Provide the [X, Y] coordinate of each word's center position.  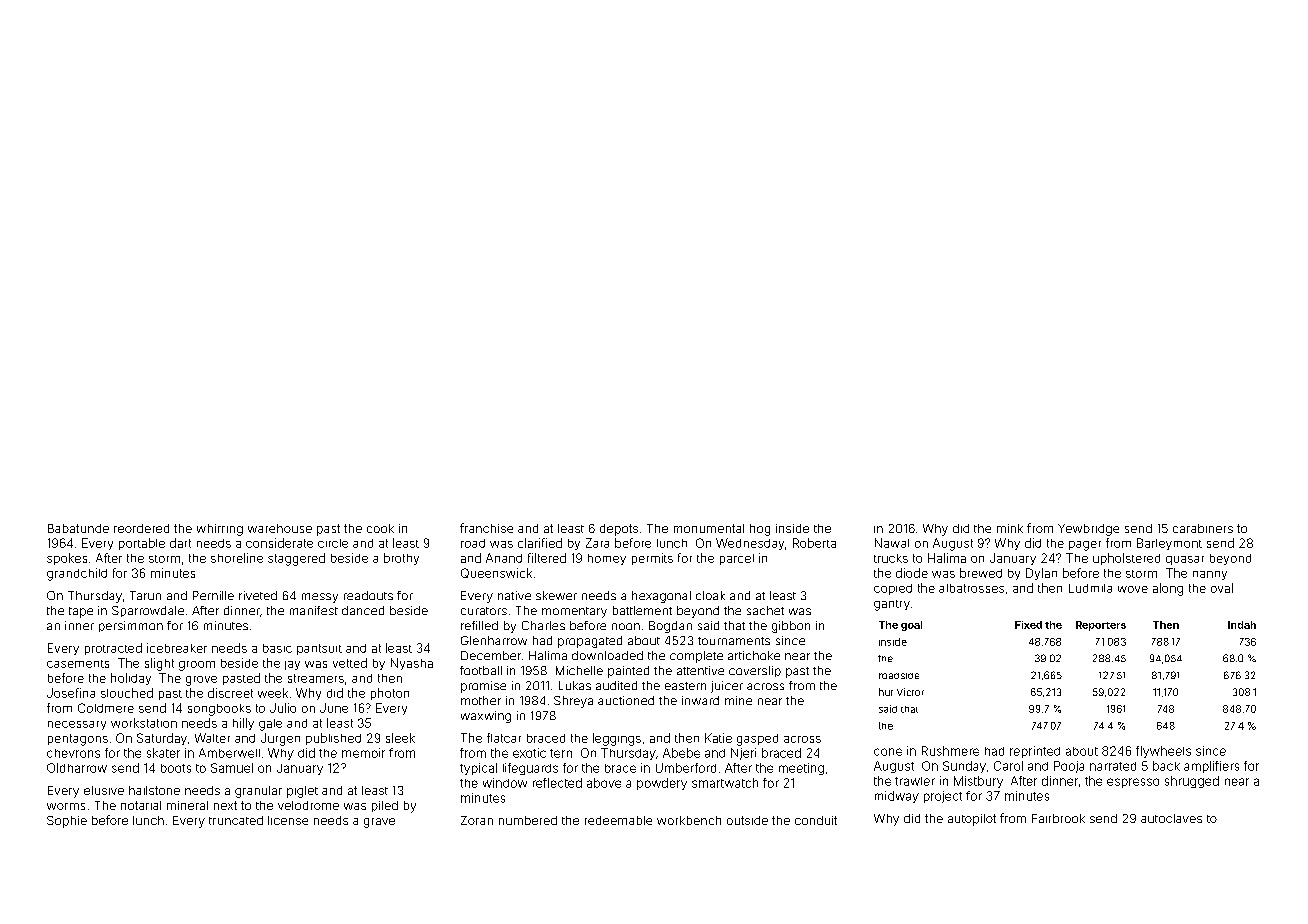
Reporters [1101, 626]
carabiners [1203, 528]
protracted [113, 649]
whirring [220, 530]
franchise [486, 528]
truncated [236, 820]
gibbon [791, 627]
